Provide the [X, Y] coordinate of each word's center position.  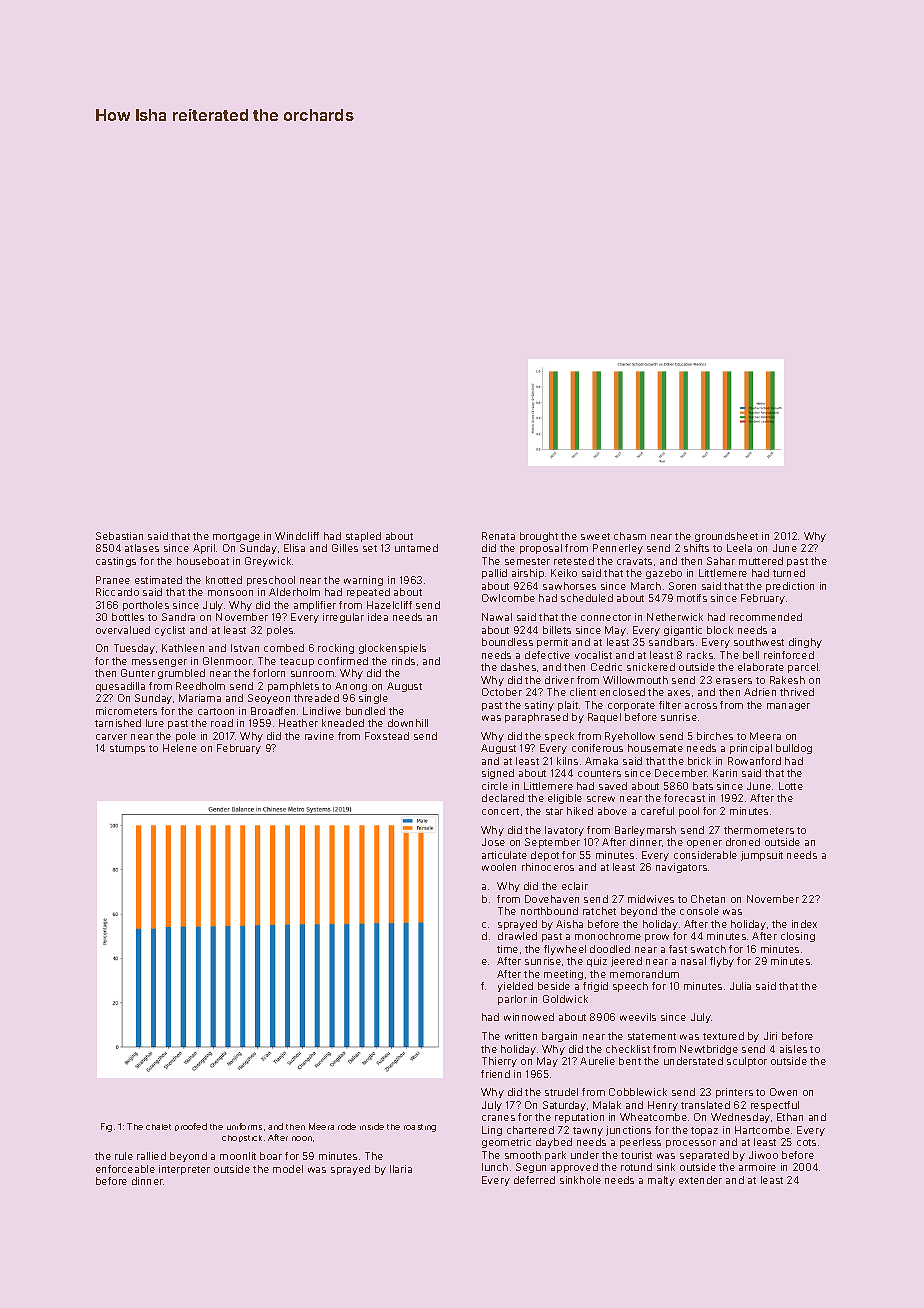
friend [495, 1074]
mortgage [236, 537]
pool [689, 812]
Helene [180, 748]
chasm [630, 536]
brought [539, 537]
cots [806, 1142]
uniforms [244, 1126]
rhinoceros [548, 867]
